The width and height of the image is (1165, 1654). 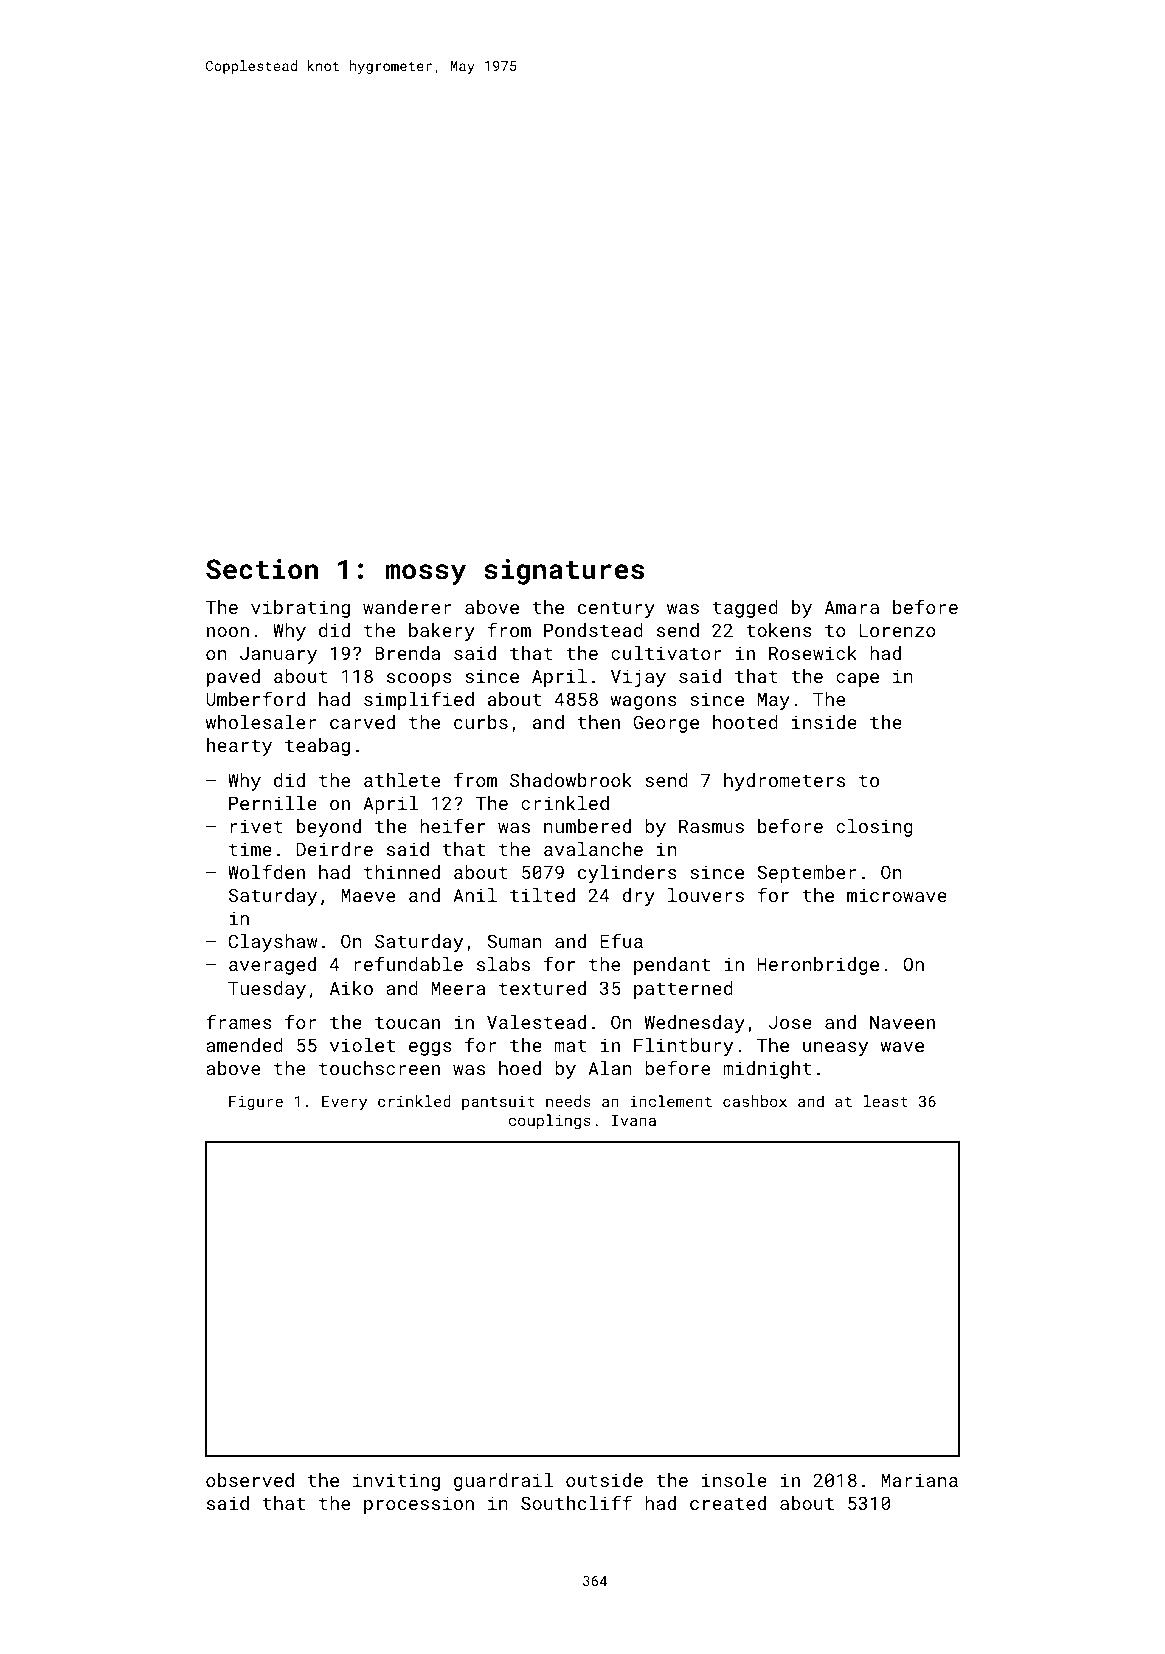 I want to click on inviting, so click(x=396, y=1482).
